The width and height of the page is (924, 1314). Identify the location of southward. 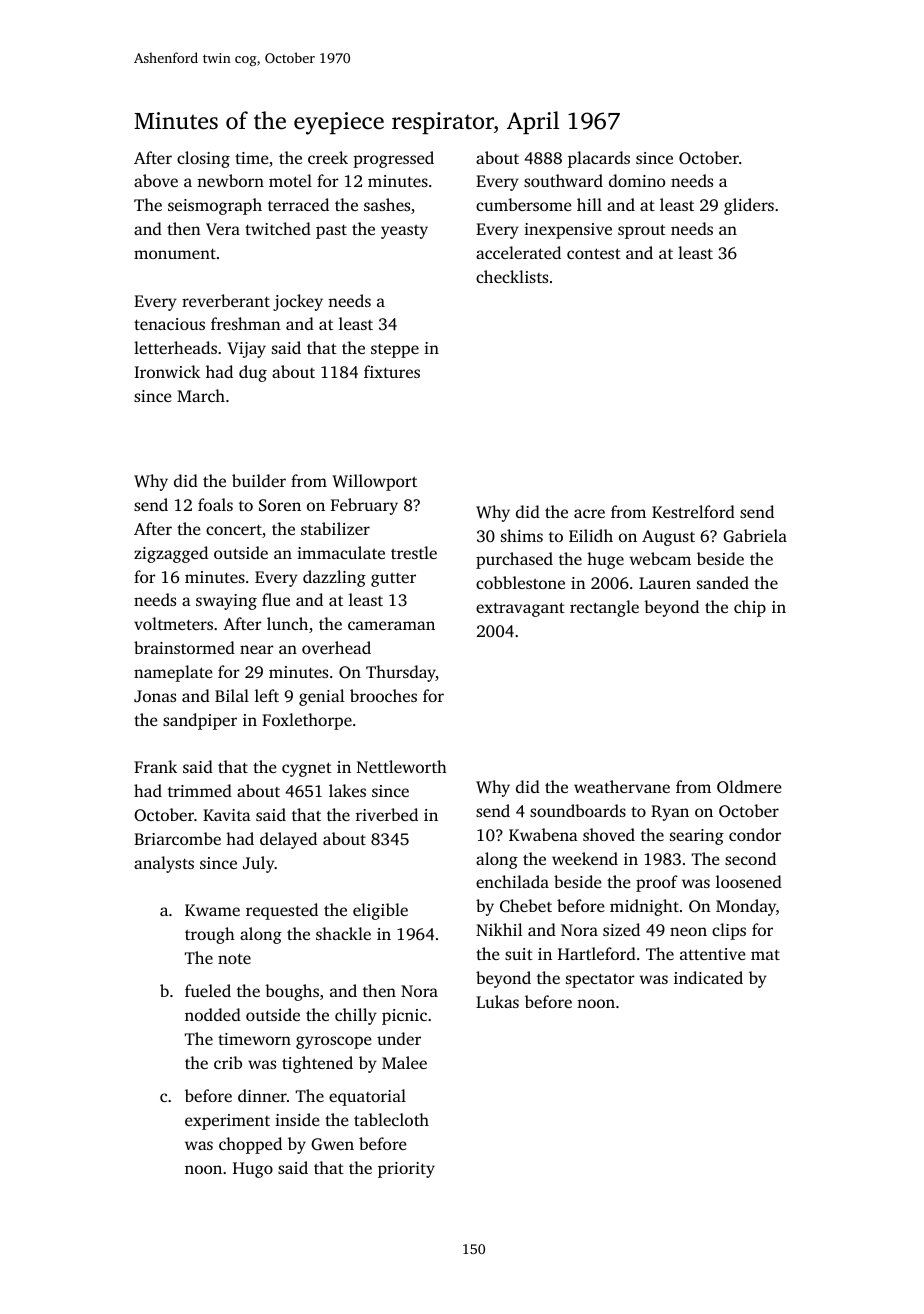
(563, 180).
